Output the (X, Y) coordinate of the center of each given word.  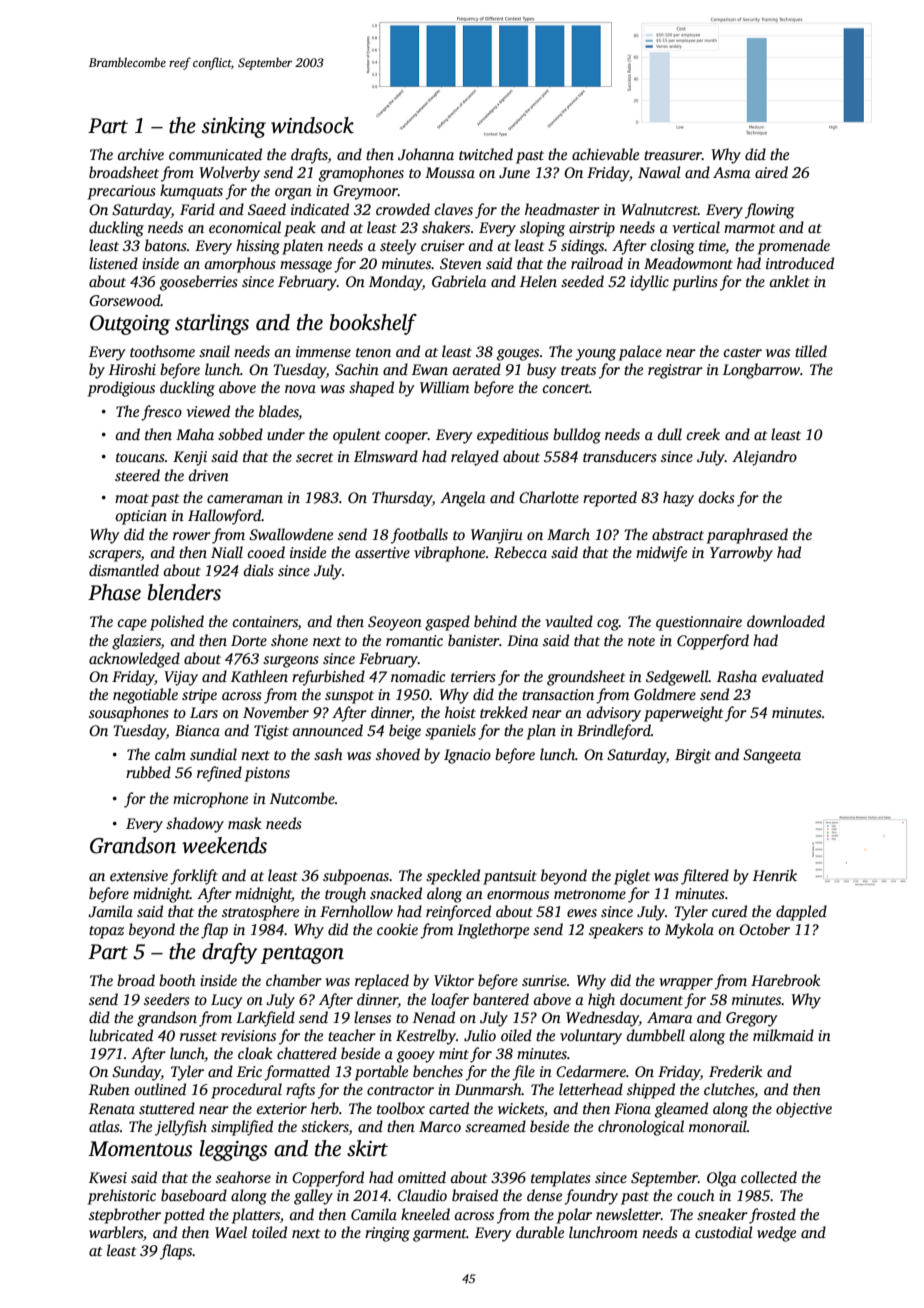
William (444, 387)
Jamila (110, 911)
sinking (234, 127)
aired (771, 172)
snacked (396, 893)
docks (717, 497)
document (651, 999)
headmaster (562, 209)
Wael (231, 1232)
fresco (161, 413)
